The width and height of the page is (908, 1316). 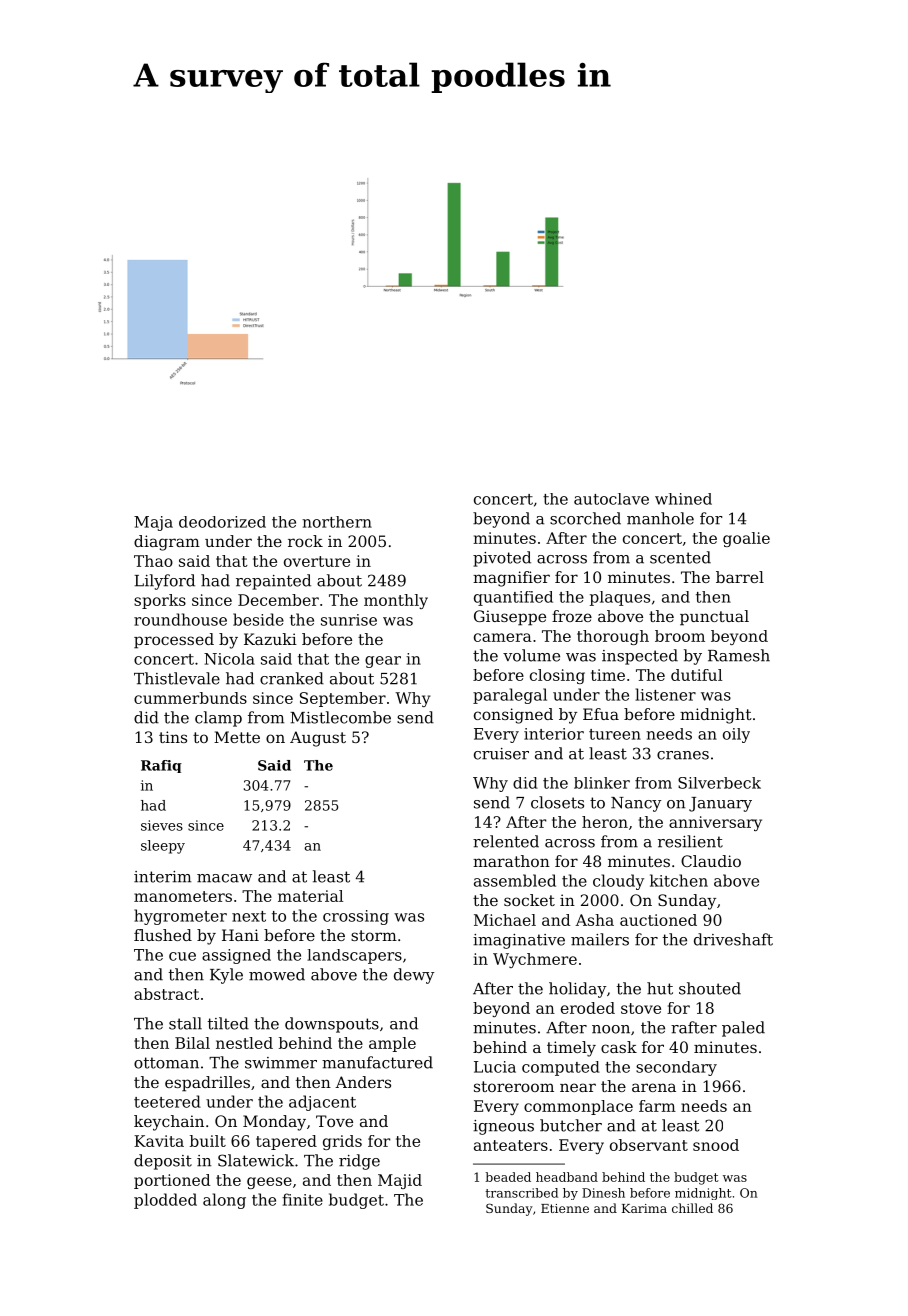 What do you see at coordinates (746, 539) in the page?
I see `goalie` at bounding box center [746, 539].
